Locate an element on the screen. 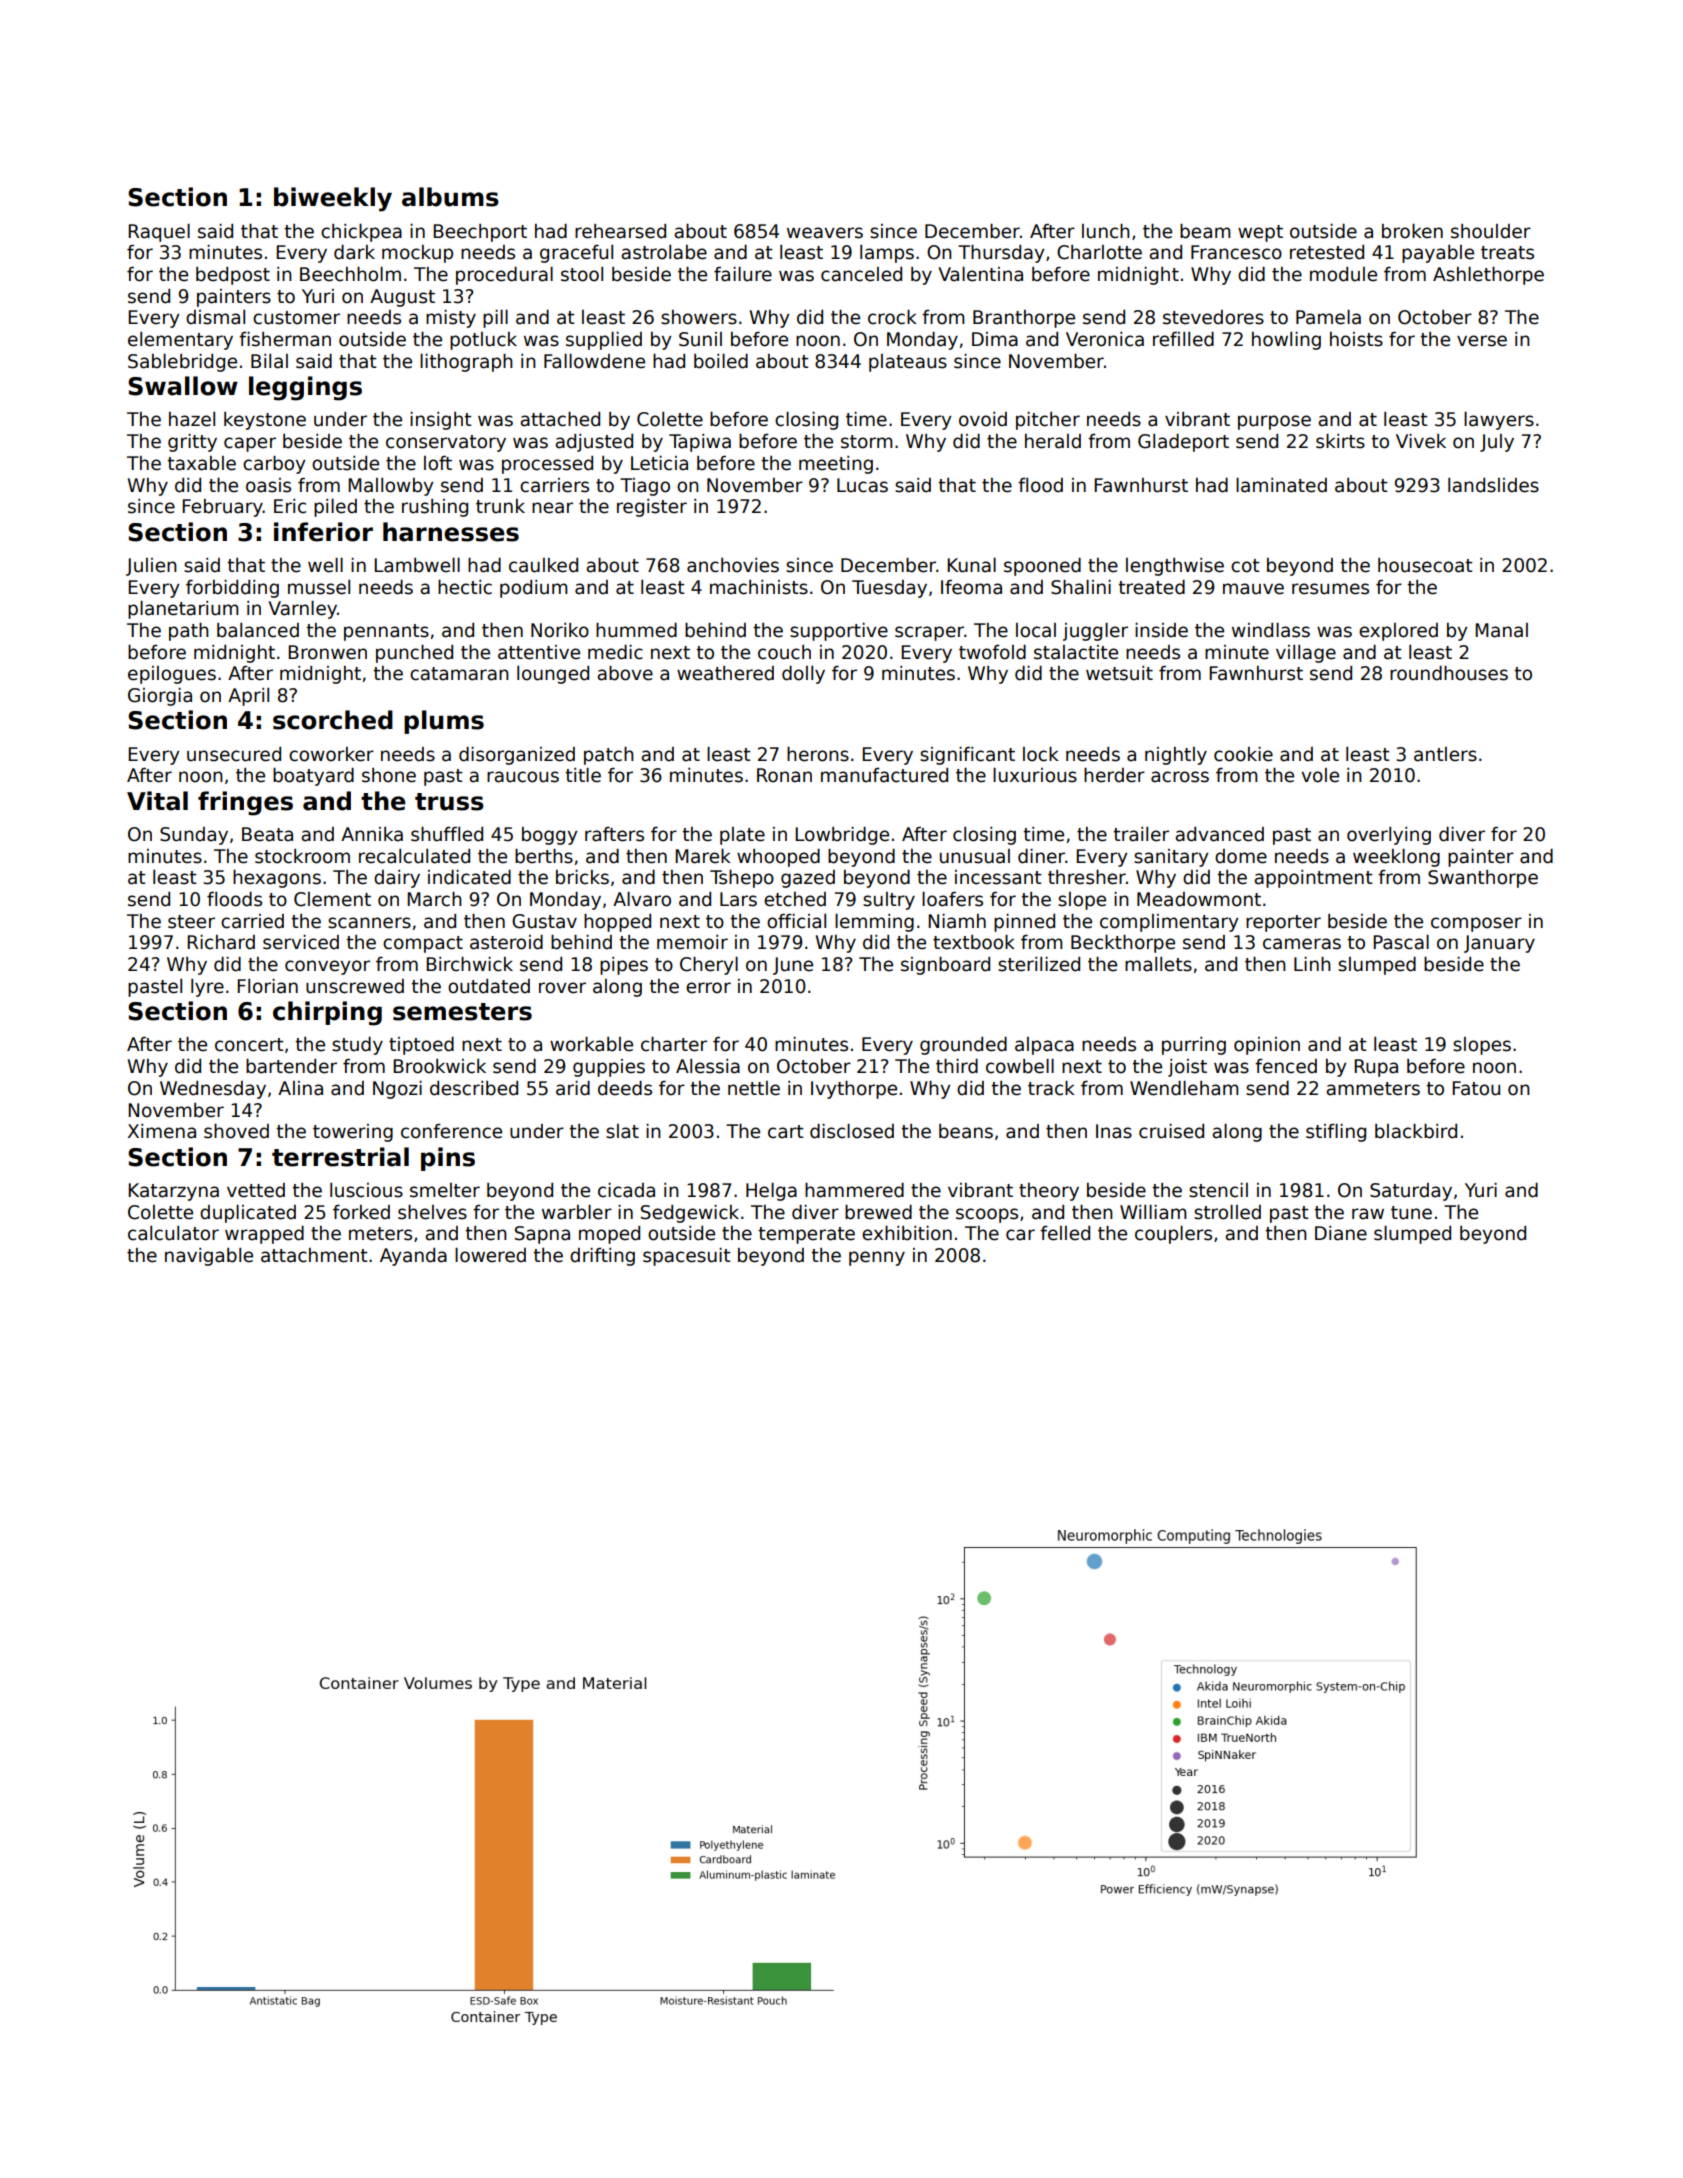  lunch is located at coordinates (1106, 231).
